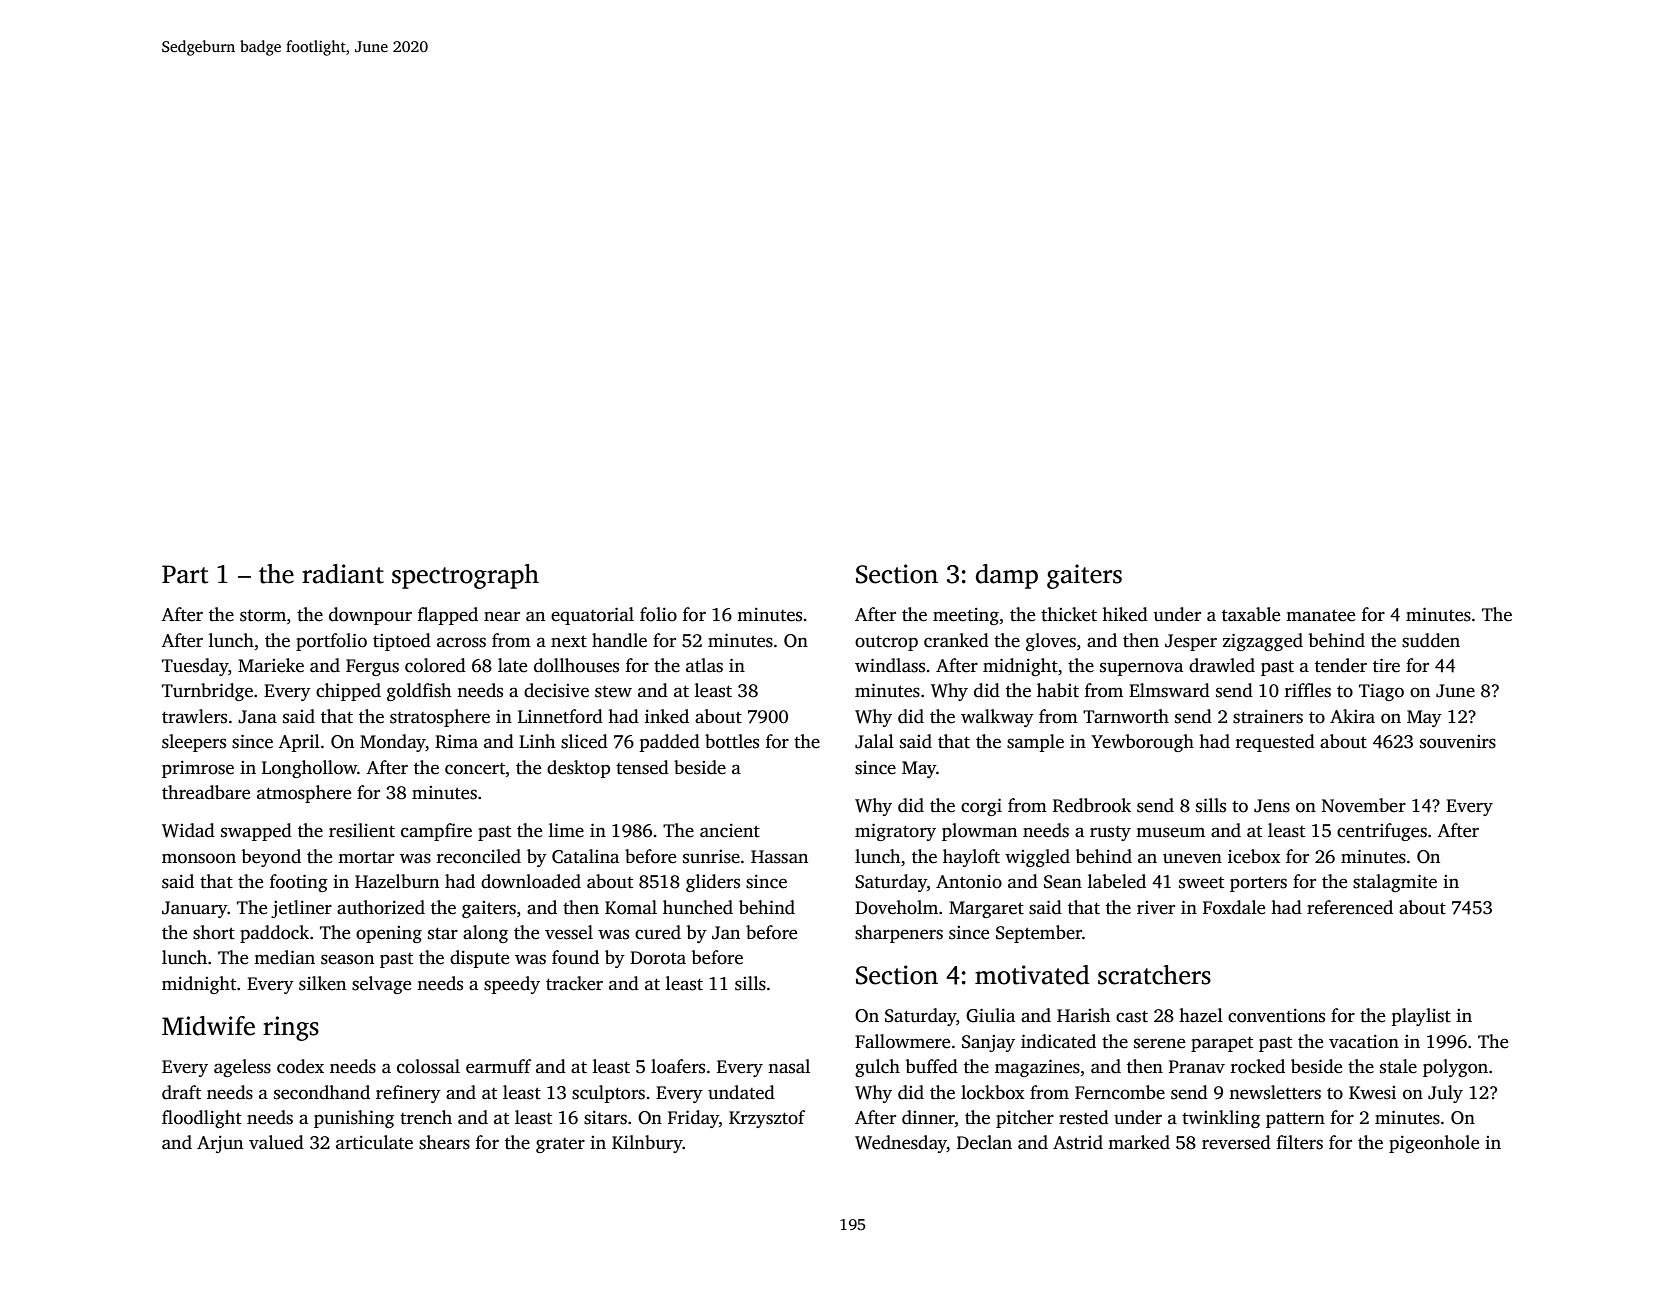 The image size is (1679, 1298). I want to click on Monday, so click(393, 743).
